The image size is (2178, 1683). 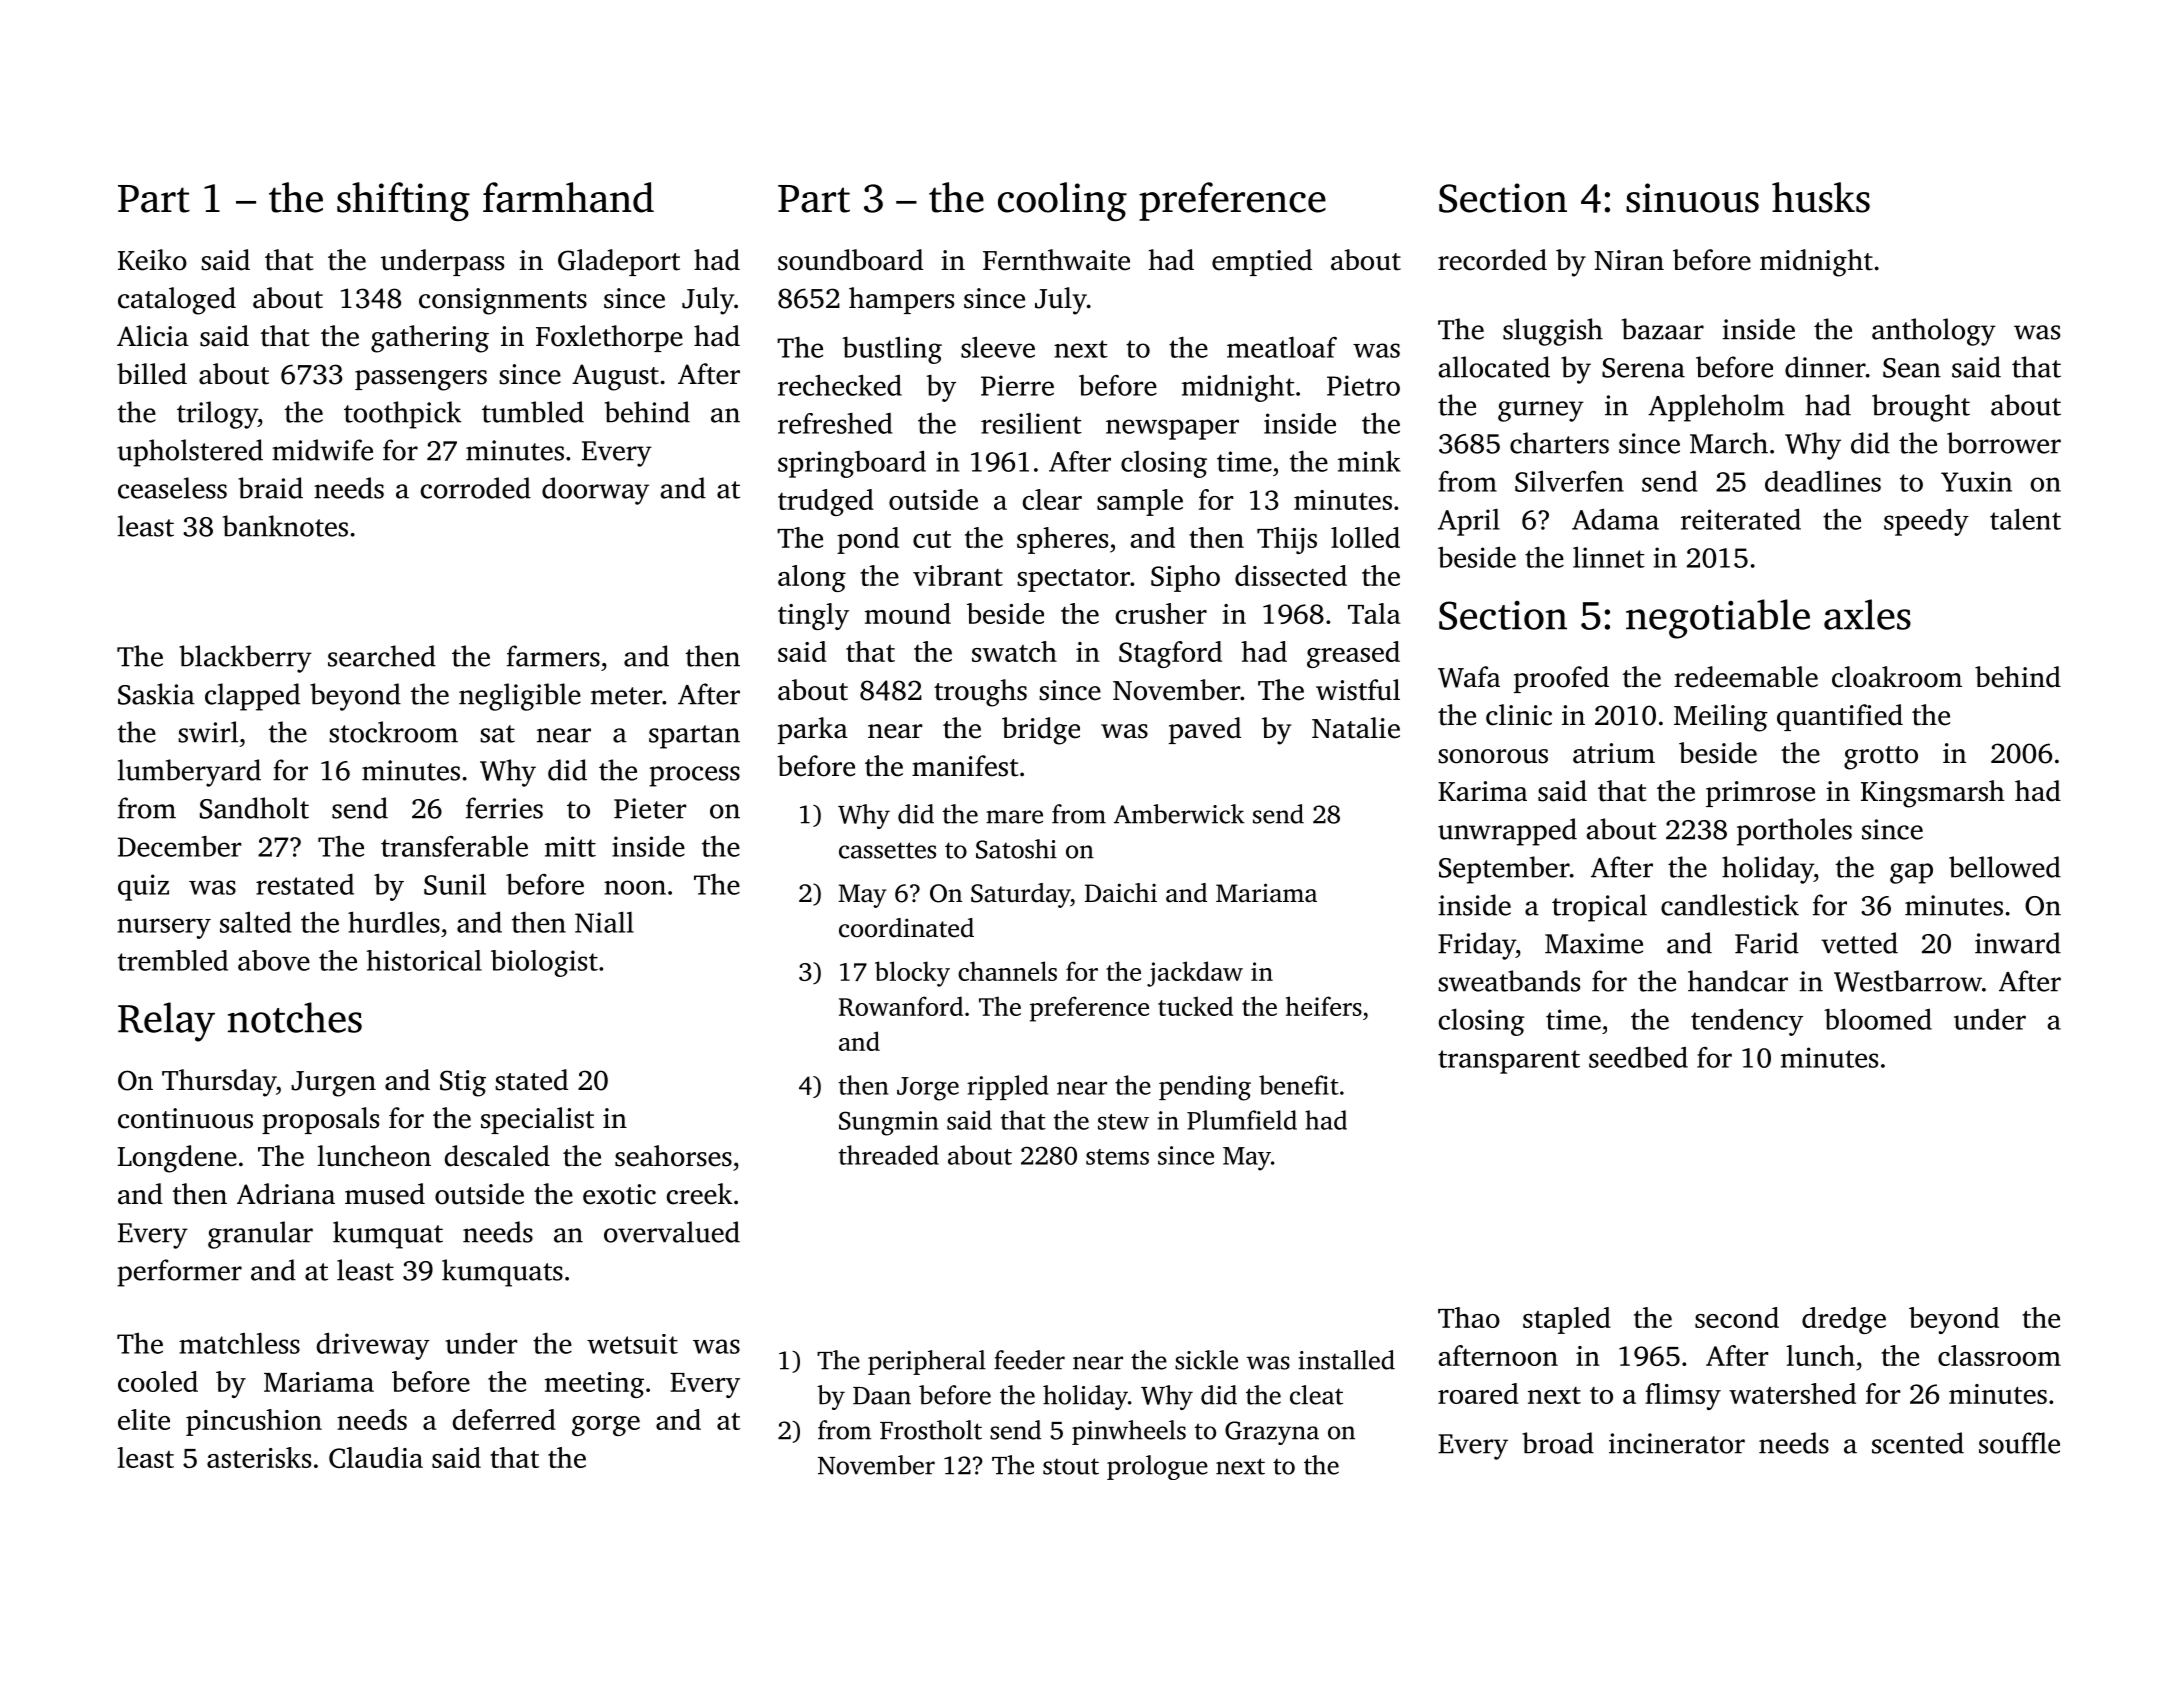 I want to click on shifting, so click(x=403, y=201).
